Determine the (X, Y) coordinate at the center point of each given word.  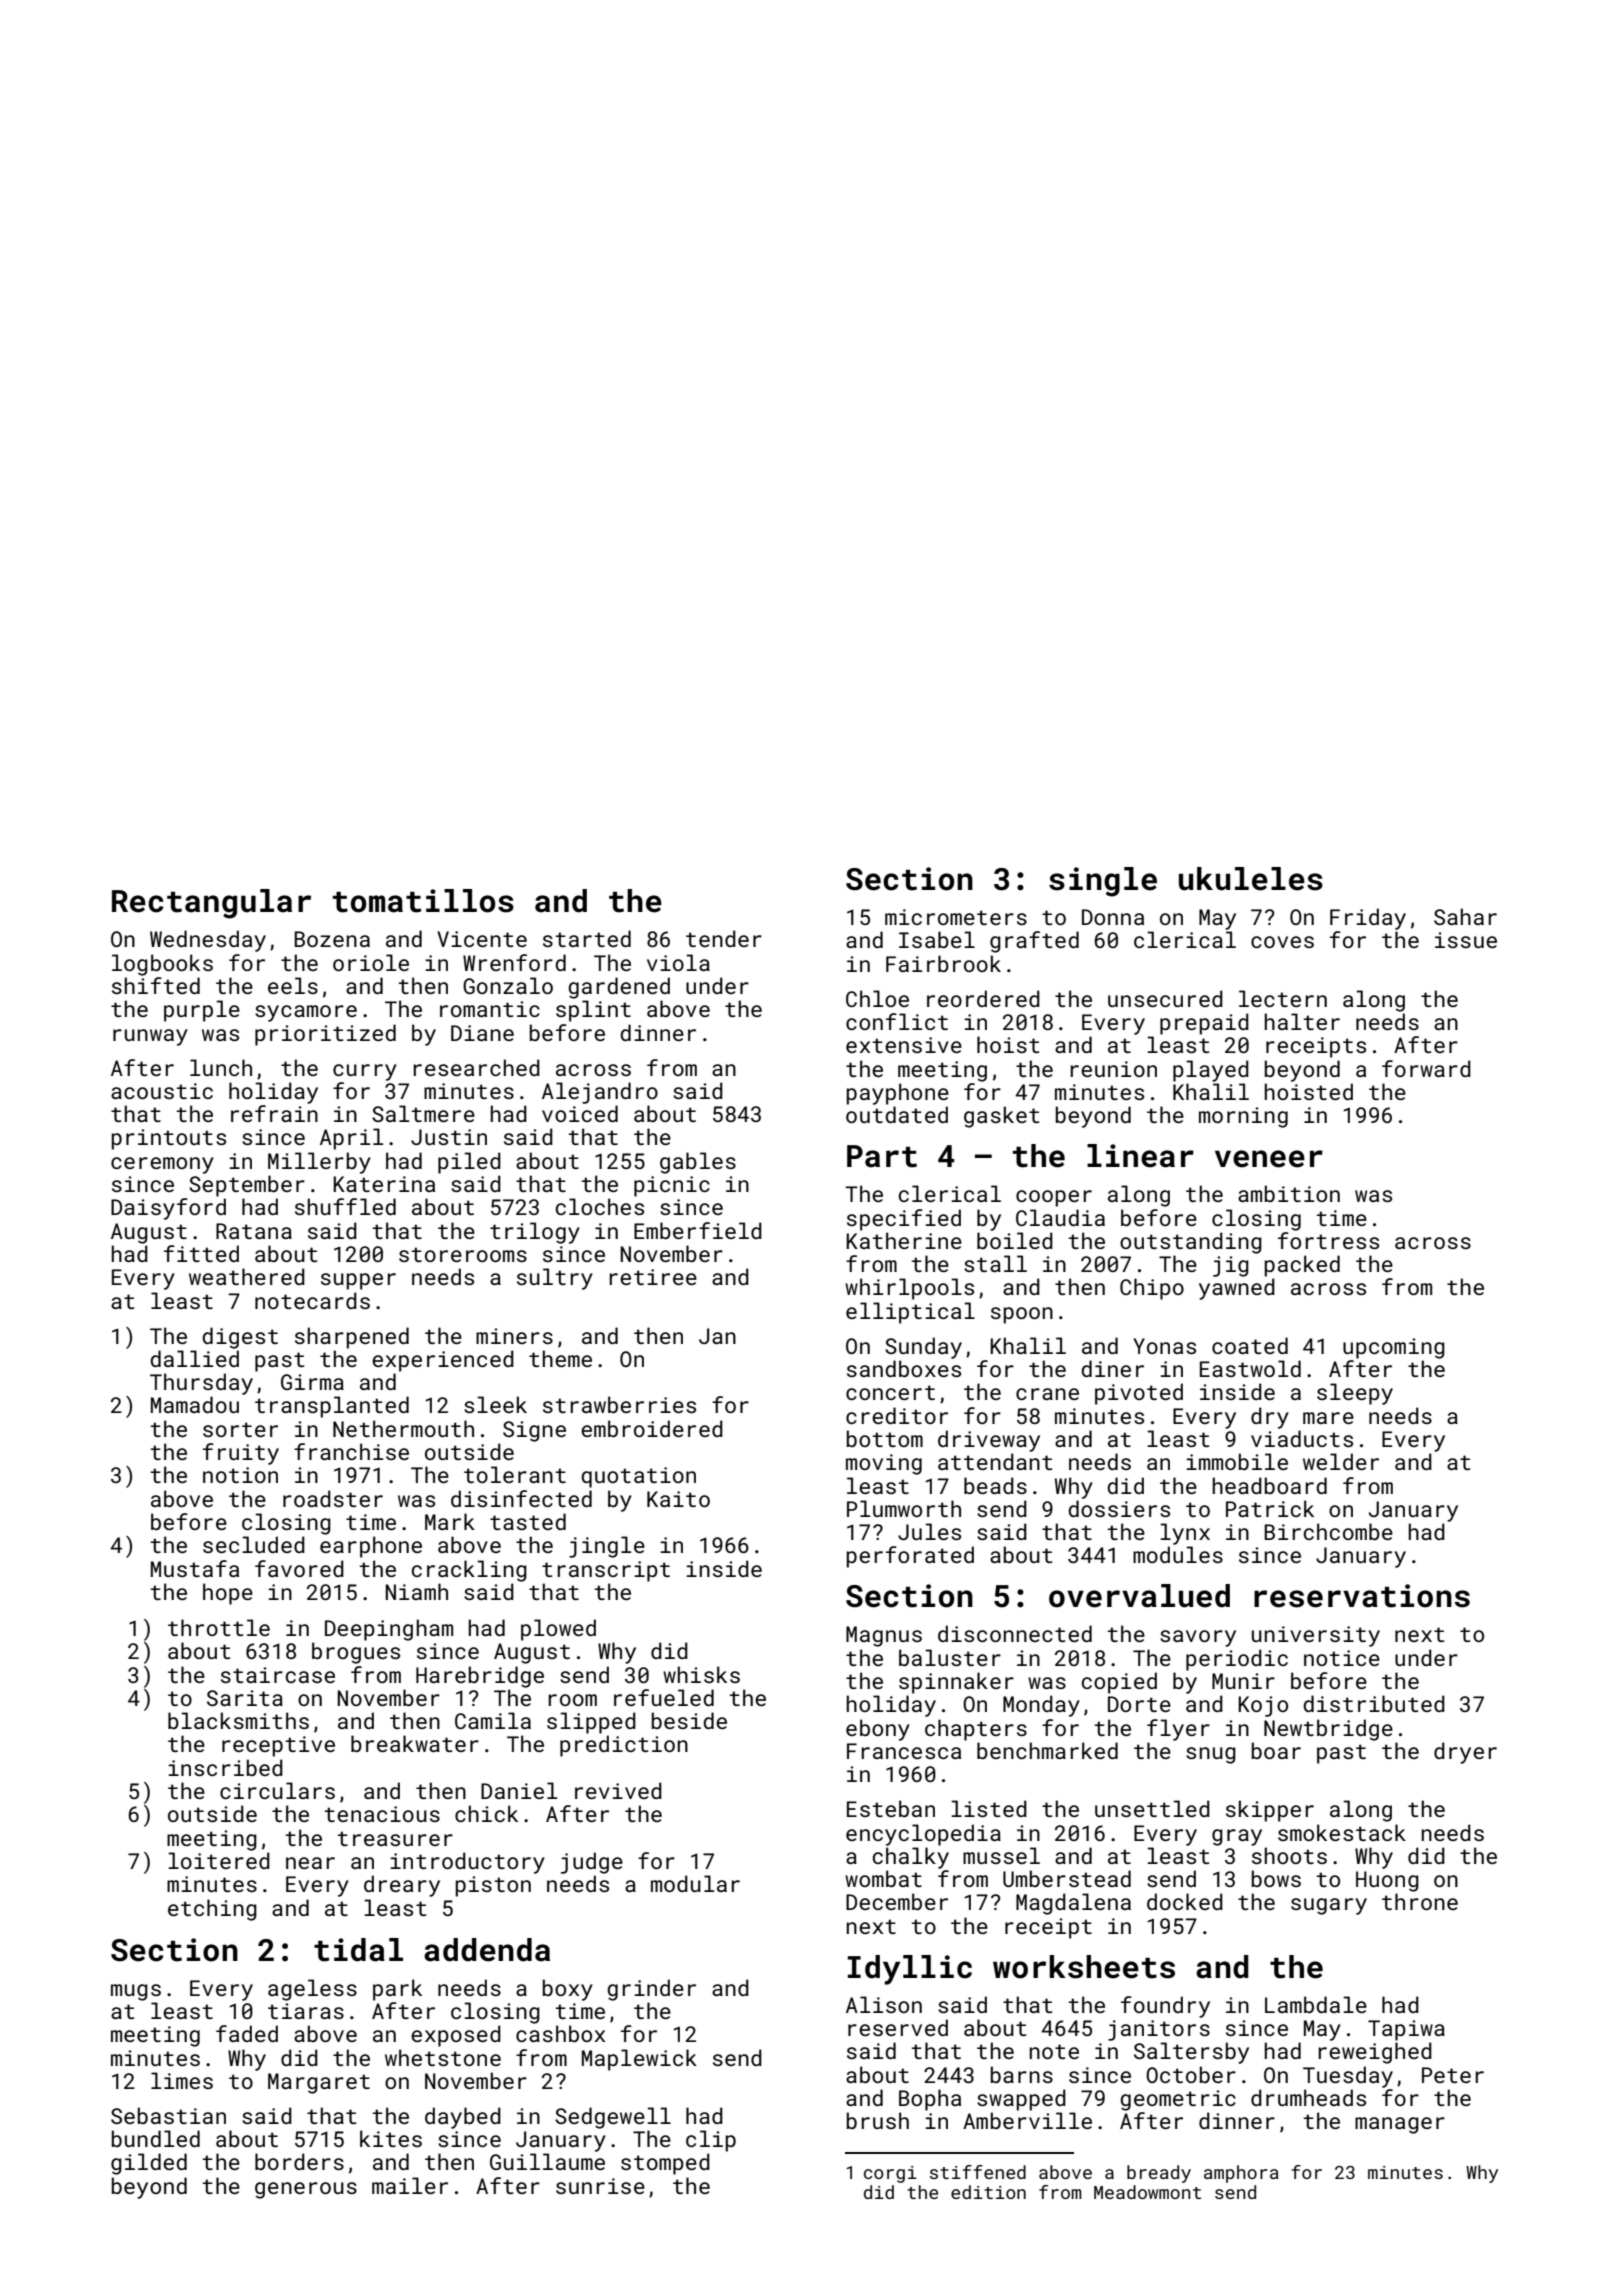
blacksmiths (238, 1720)
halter (1302, 1021)
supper (358, 1281)
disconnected (1015, 1633)
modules (1178, 1554)
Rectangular (211, 904)
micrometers (956, 917)
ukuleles (1251, 879)
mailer (410, 2185)
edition (988, 2192)
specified (904, 1220)
